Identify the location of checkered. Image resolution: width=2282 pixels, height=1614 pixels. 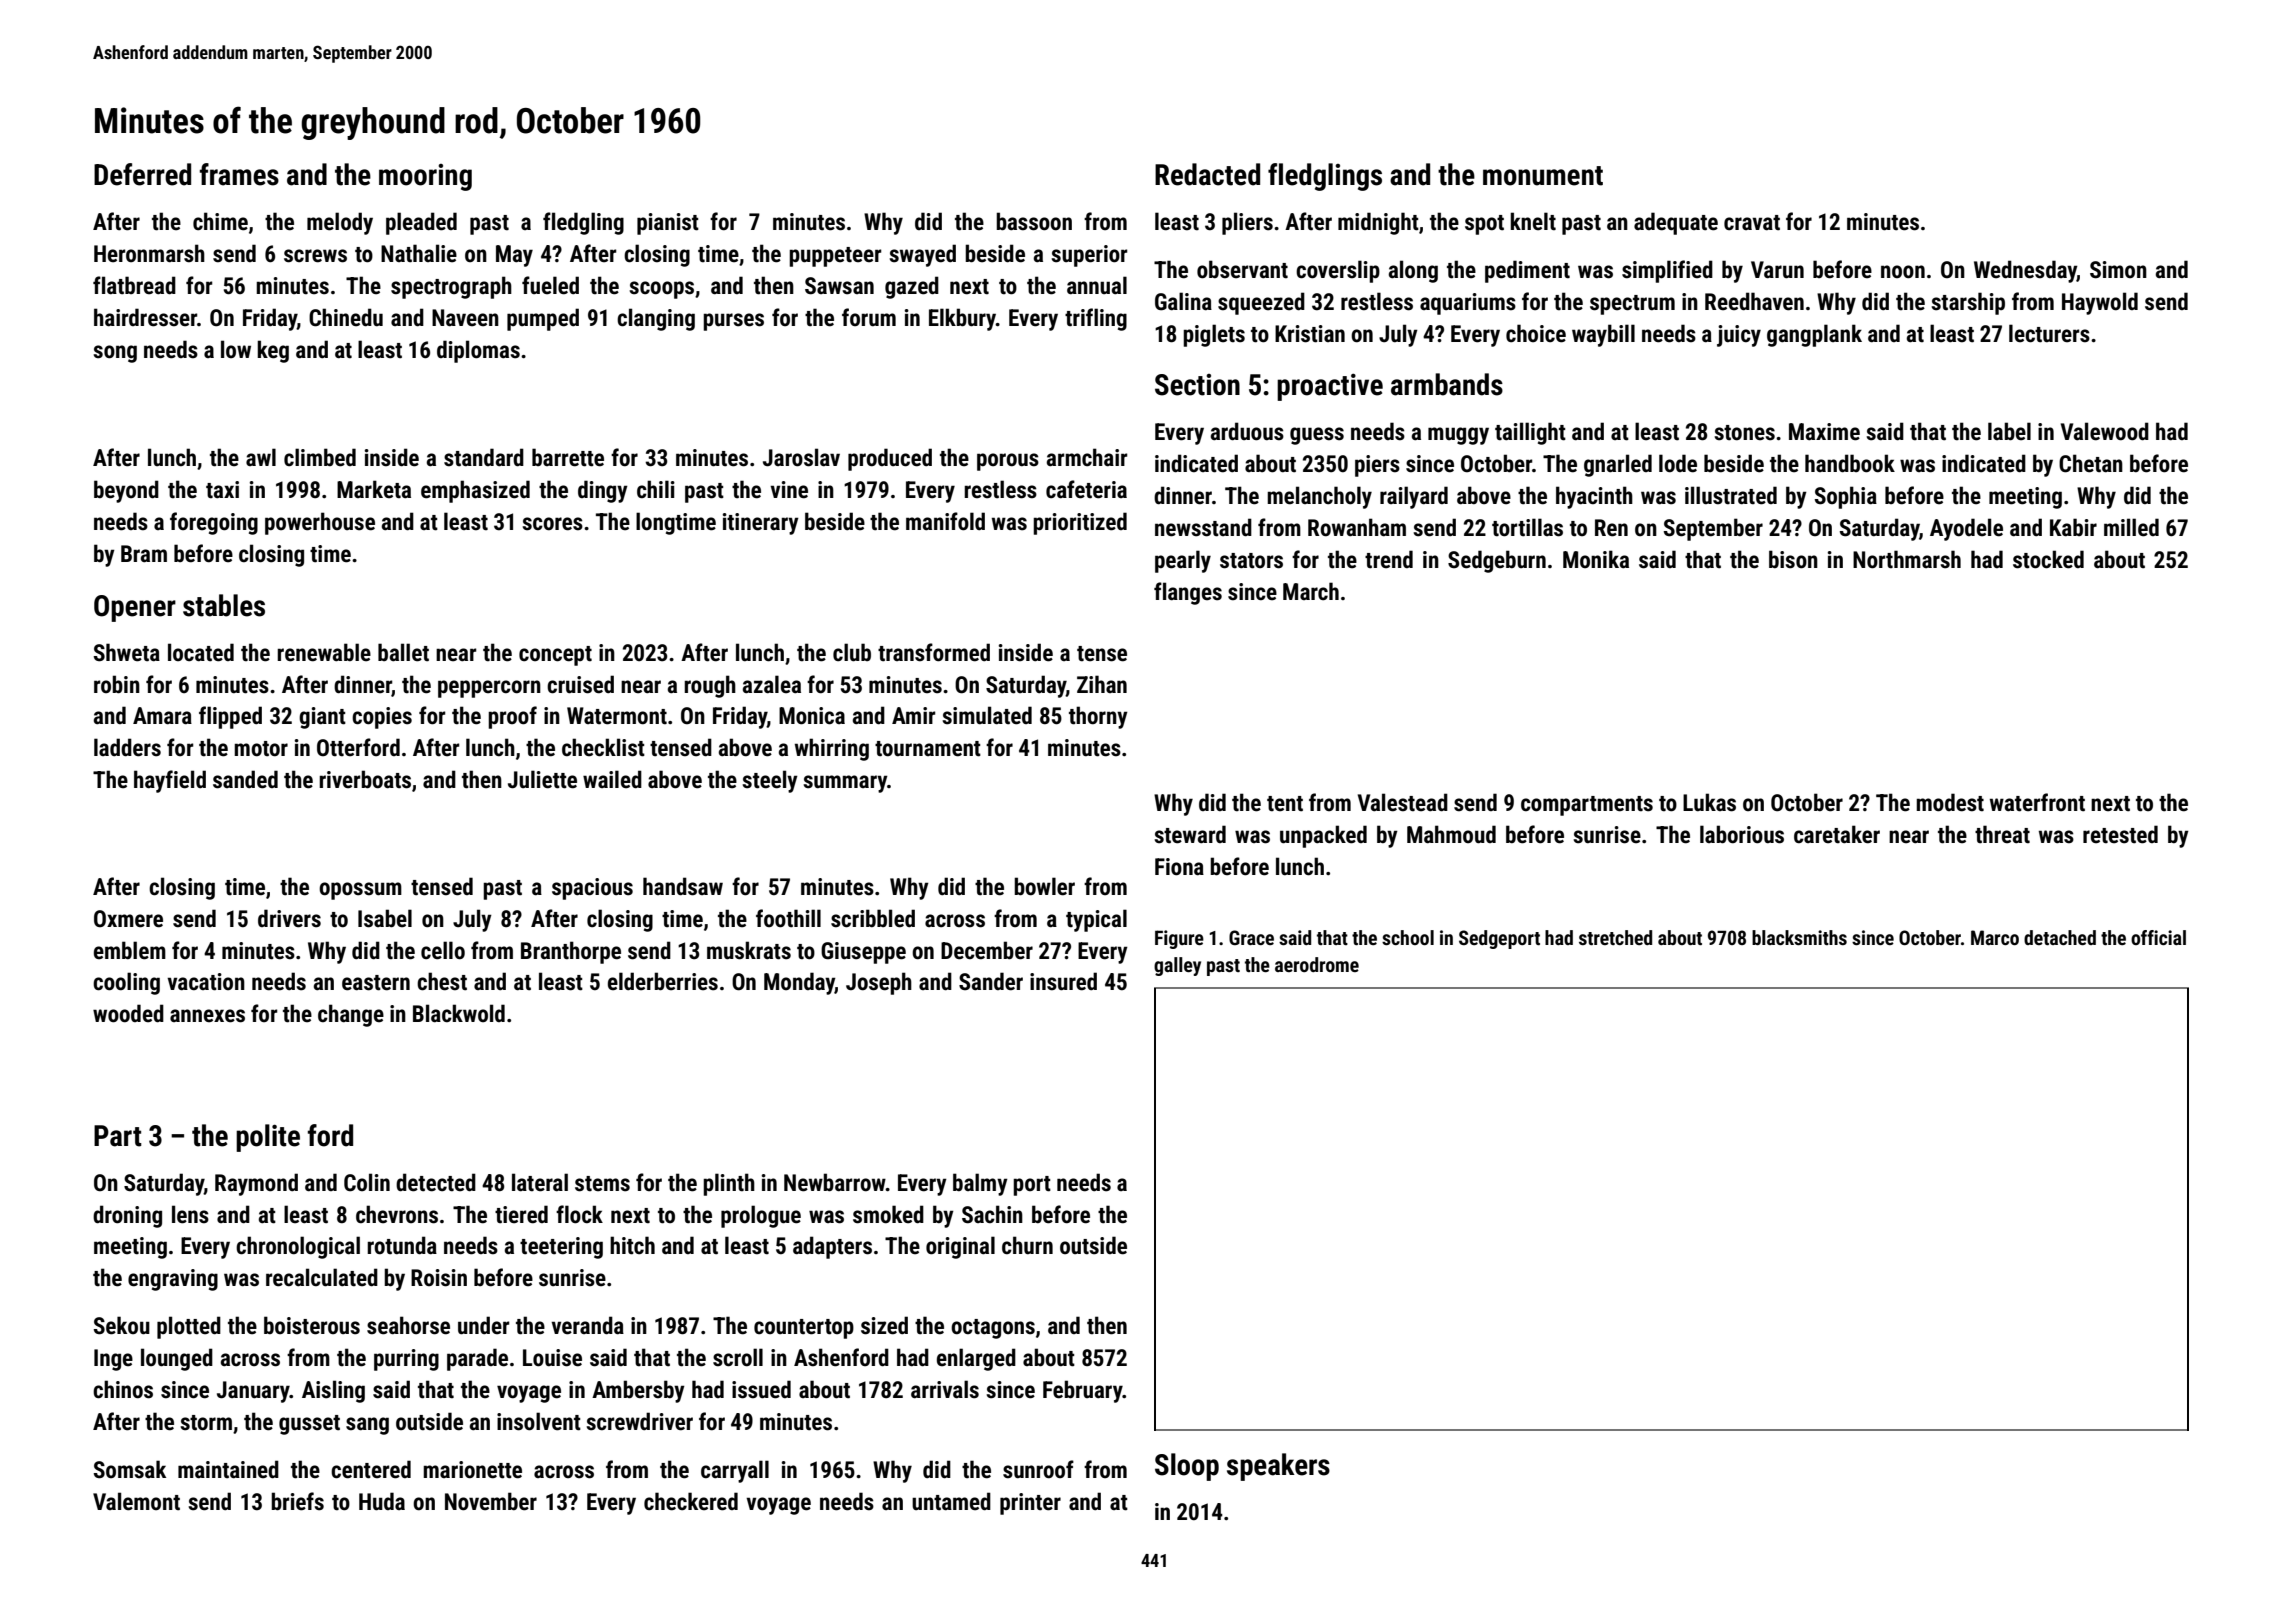
(691, 1501).
